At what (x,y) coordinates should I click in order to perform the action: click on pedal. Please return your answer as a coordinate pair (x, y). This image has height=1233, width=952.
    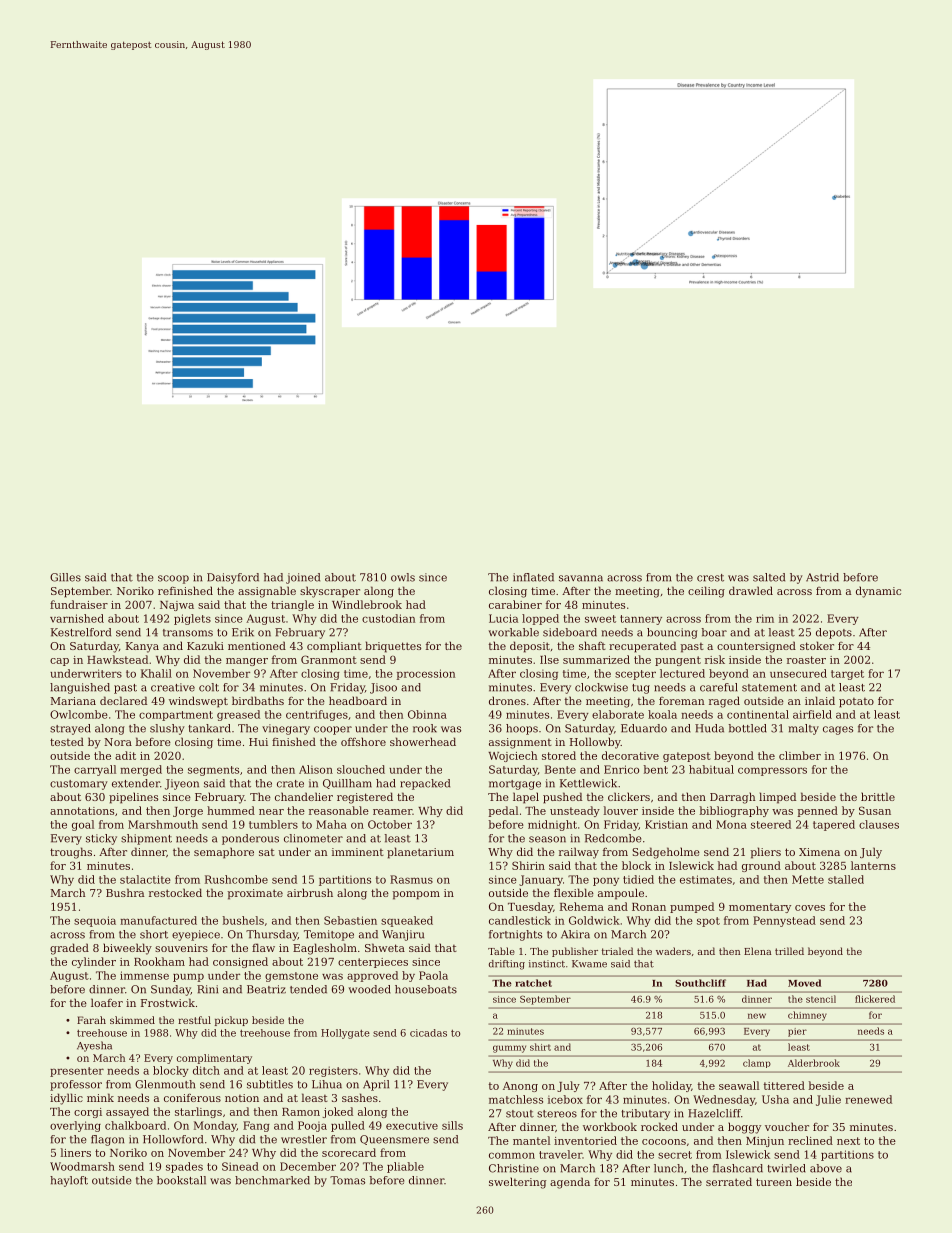
    Looking at the image, I should click on (503, 811).
